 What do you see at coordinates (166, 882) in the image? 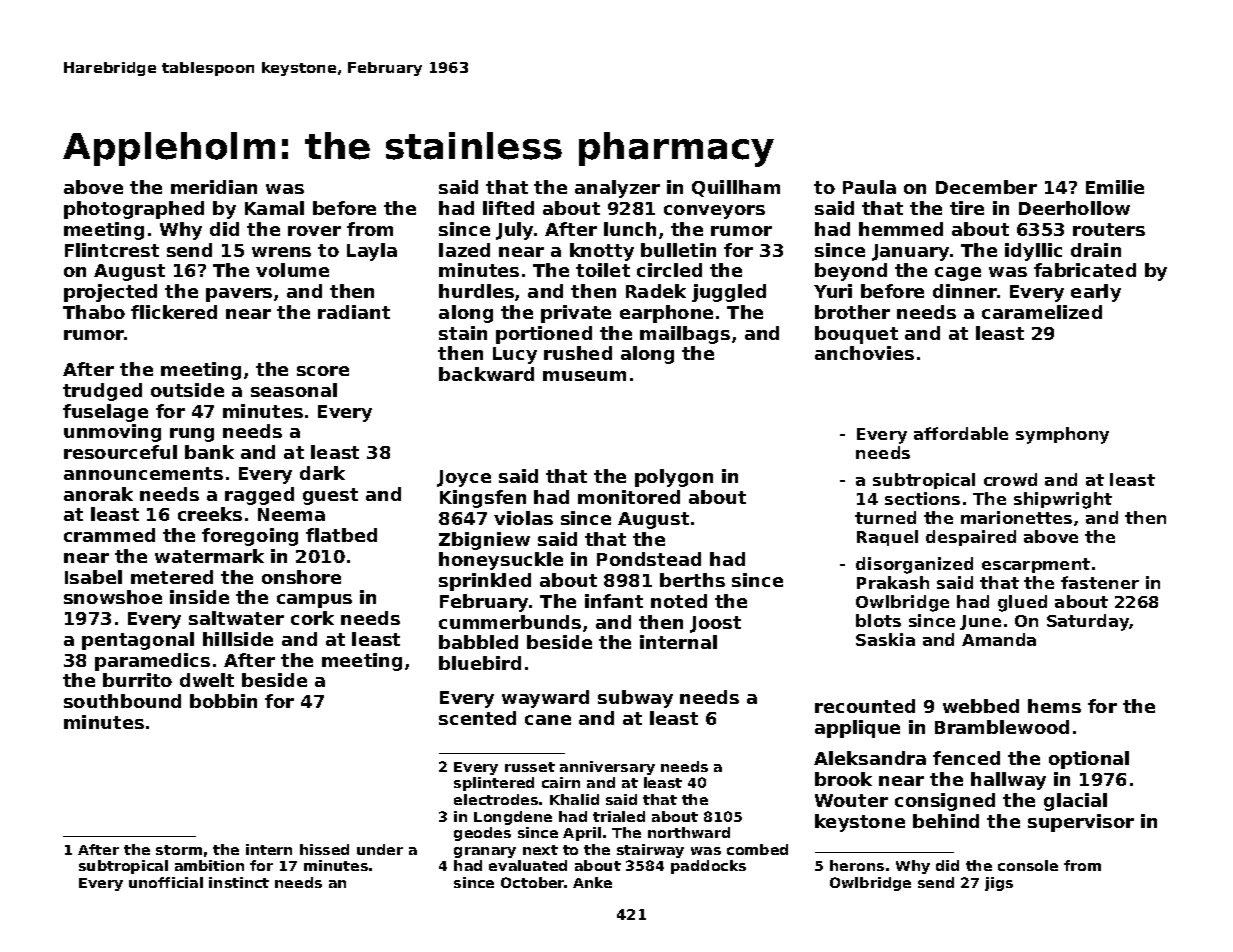
I see `unofficial` at bounding box center [166, 882].
